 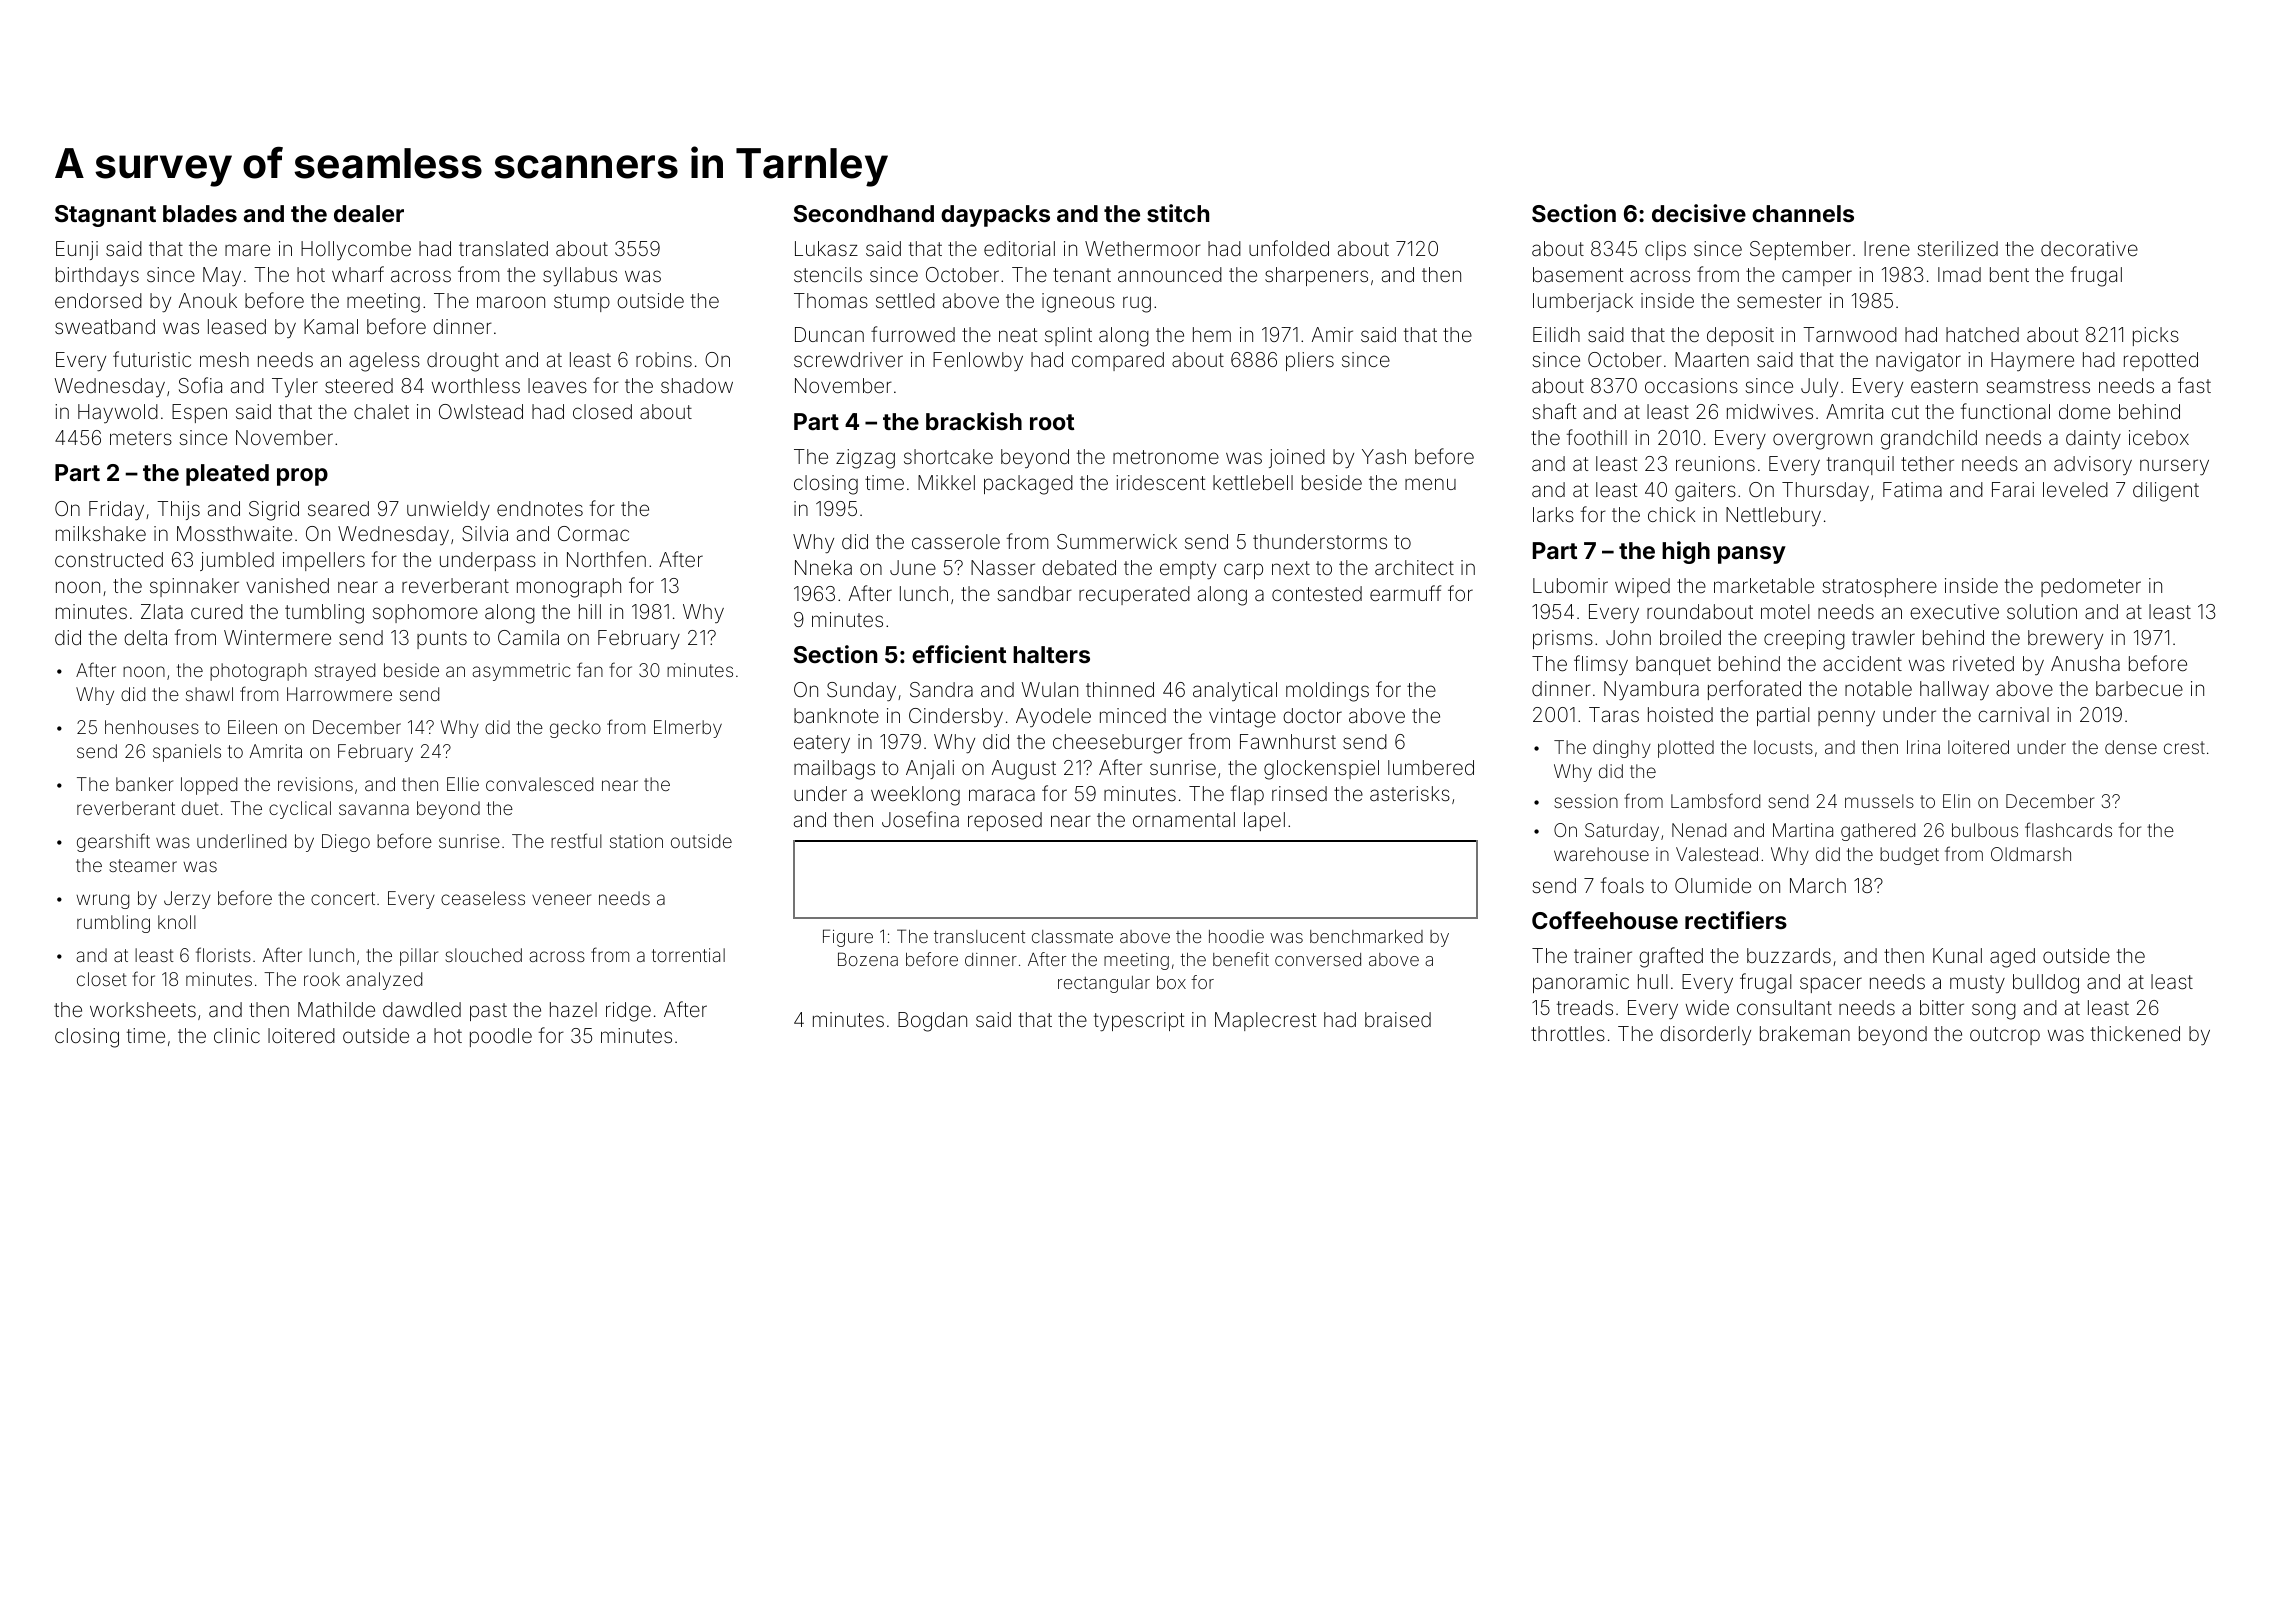 What do you see at coordinates (2005, 1036) in the screenshot?
I see `outcrop` at bounding box center [2005, 1036].
